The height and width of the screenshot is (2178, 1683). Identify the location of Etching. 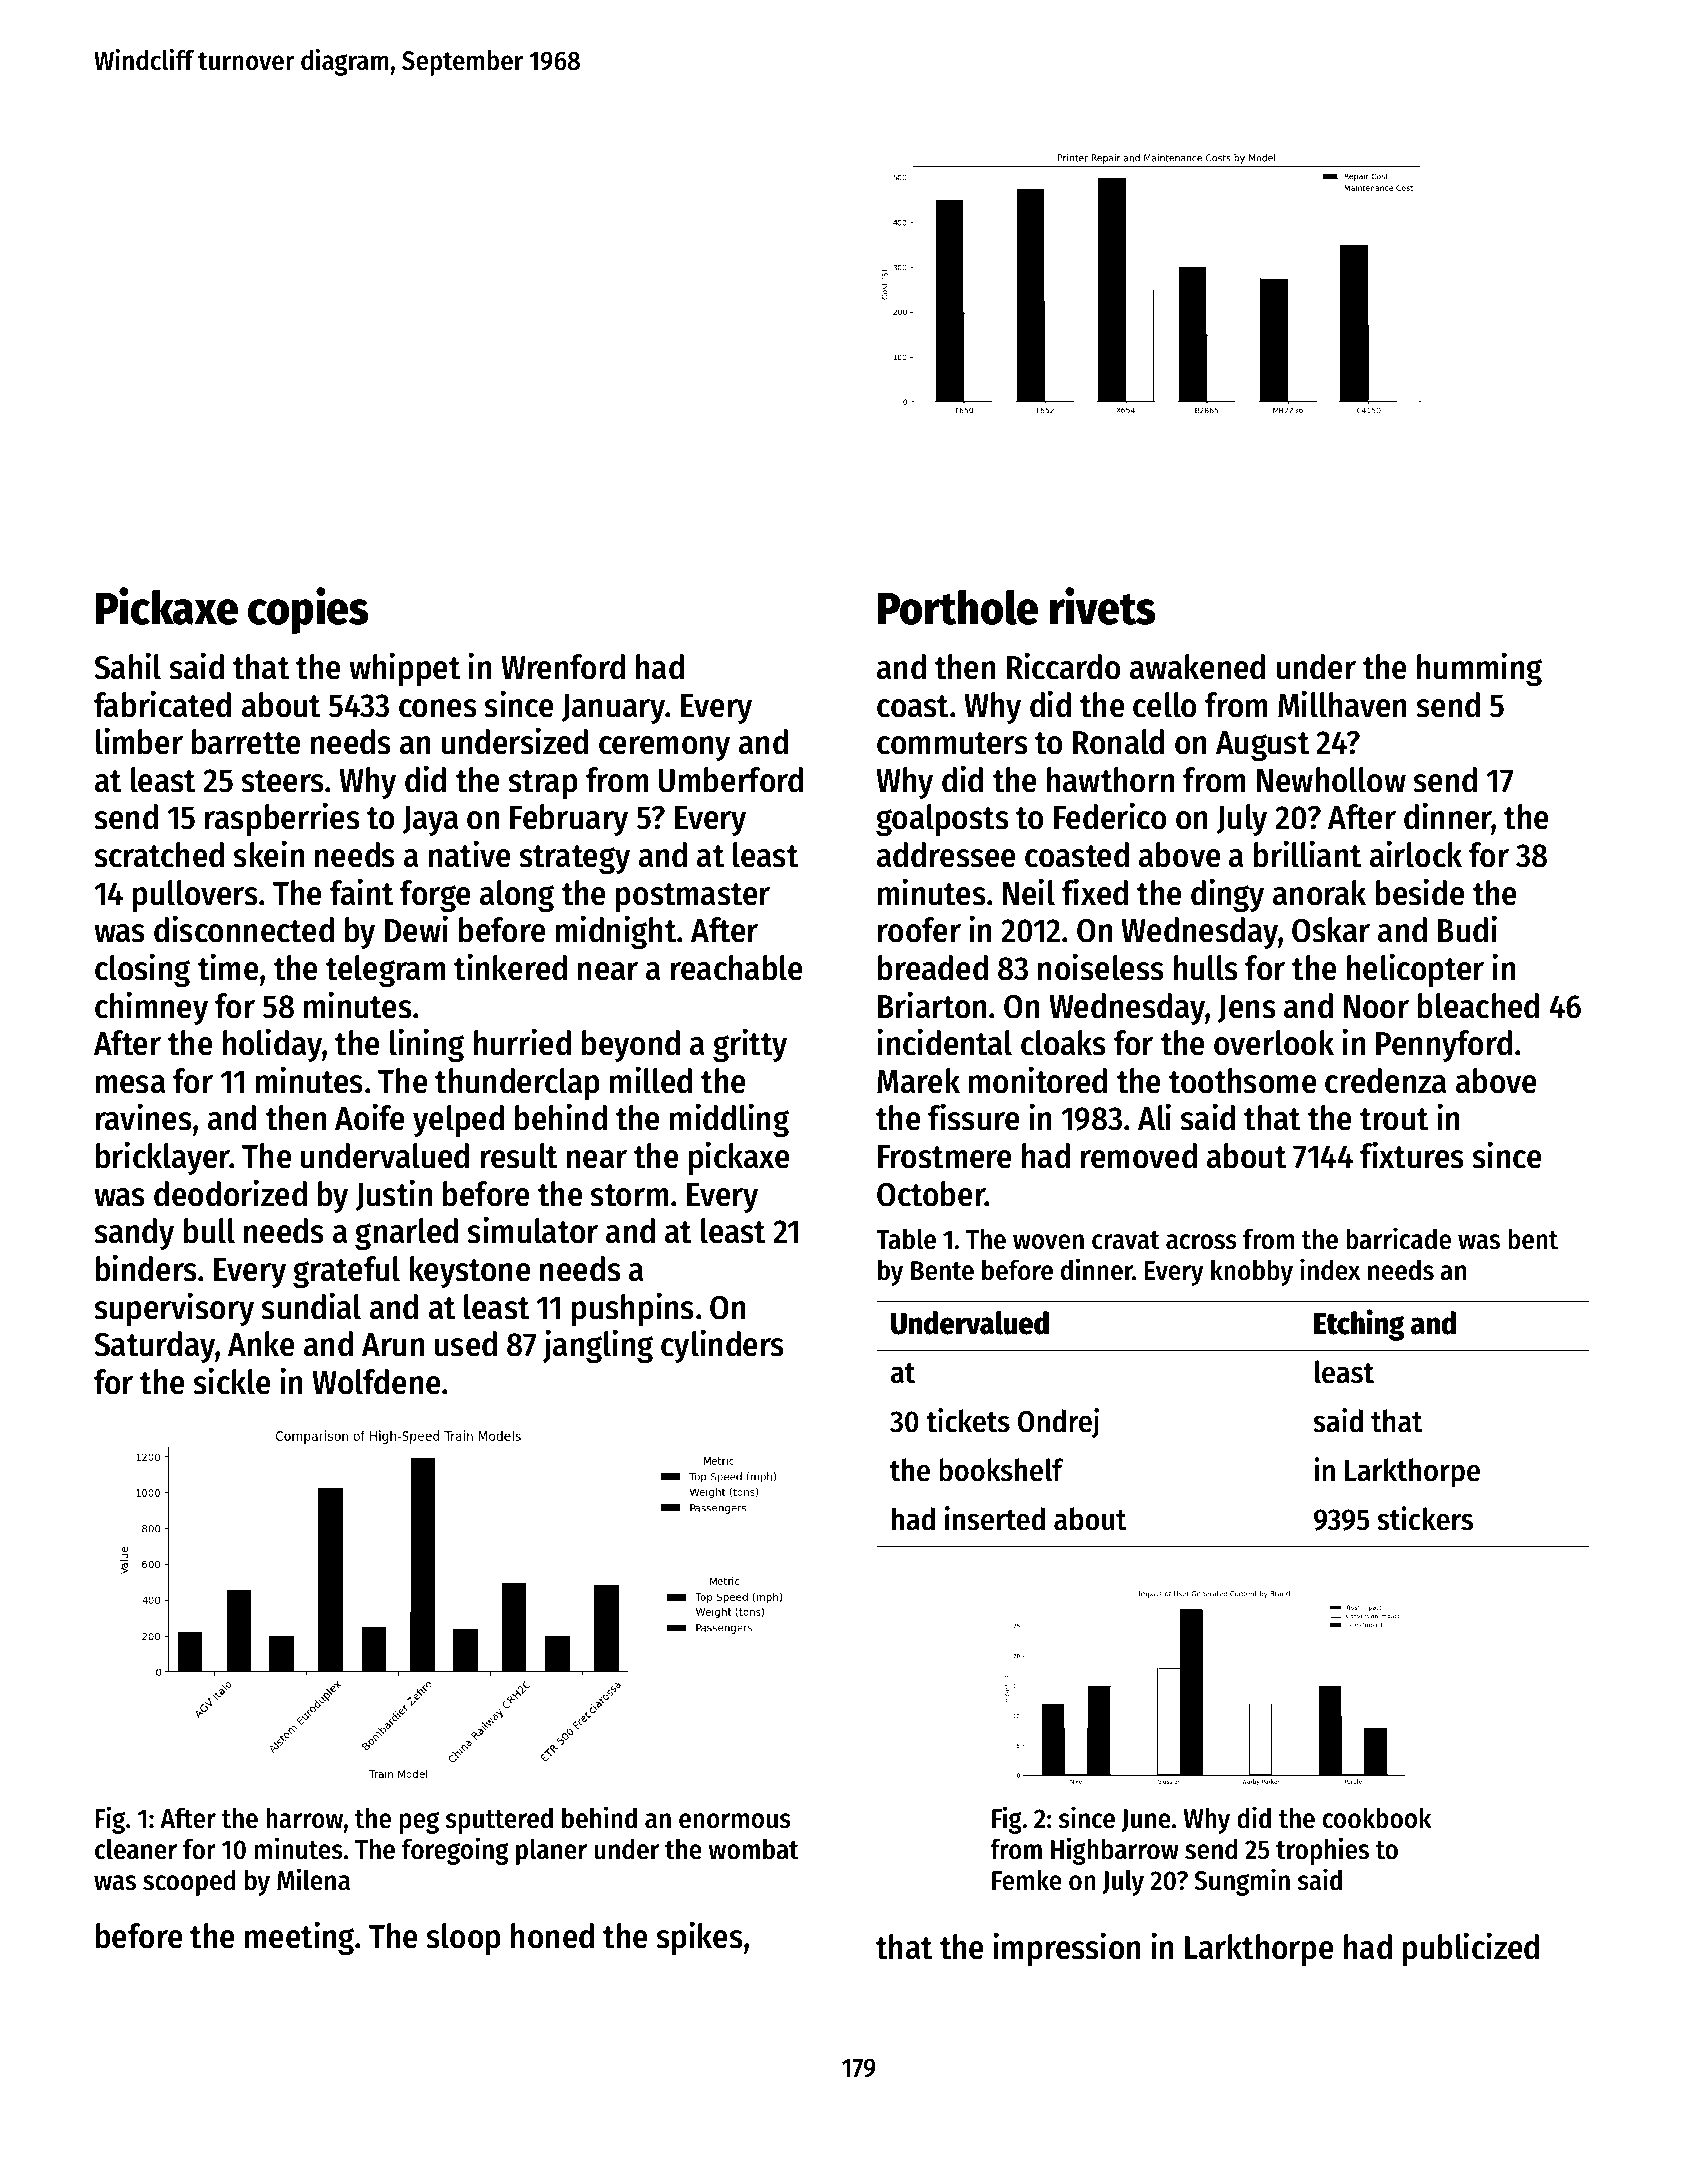
(1359, 1325).
